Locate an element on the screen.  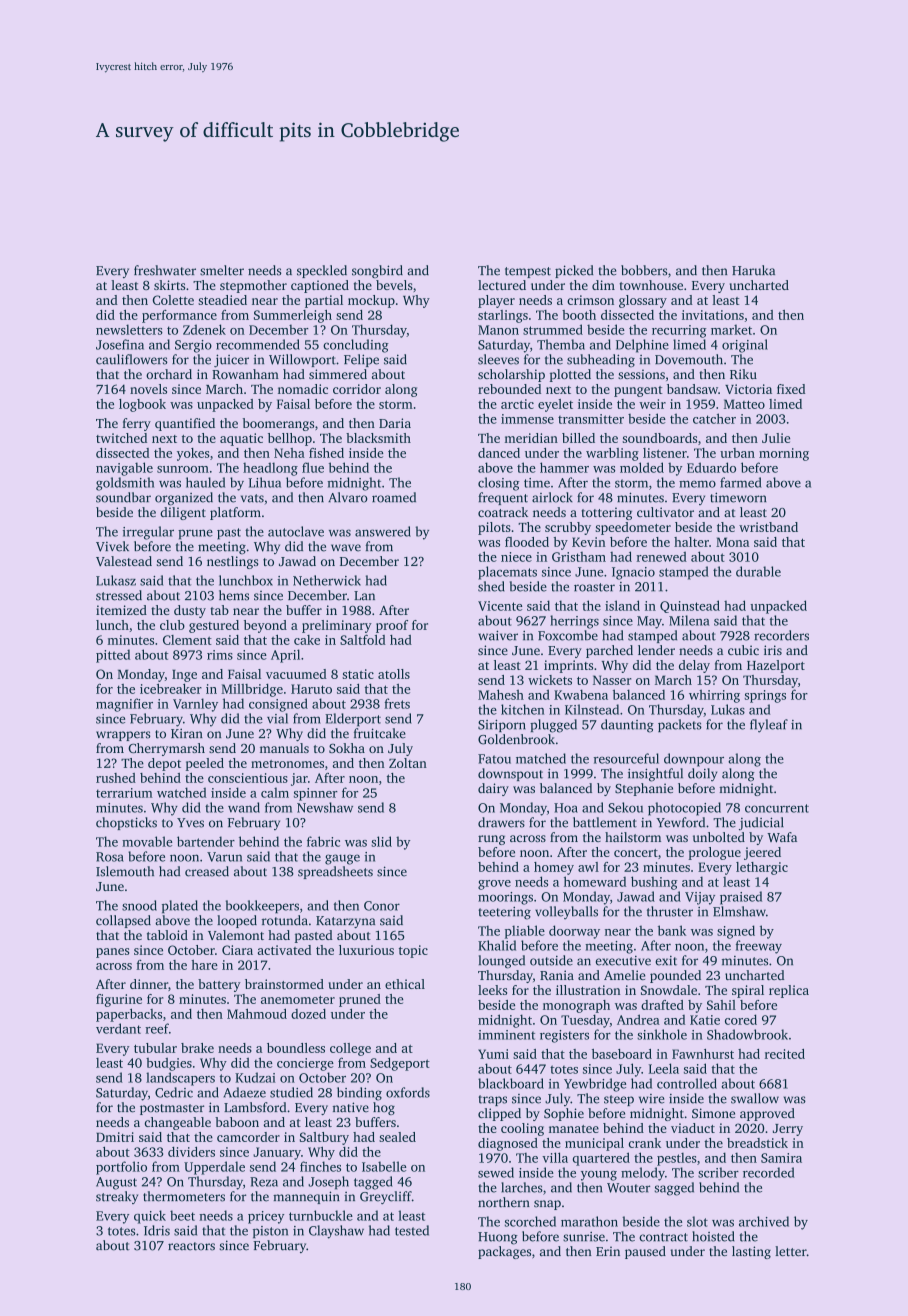
concluding is located at coordinates (356, 346).
